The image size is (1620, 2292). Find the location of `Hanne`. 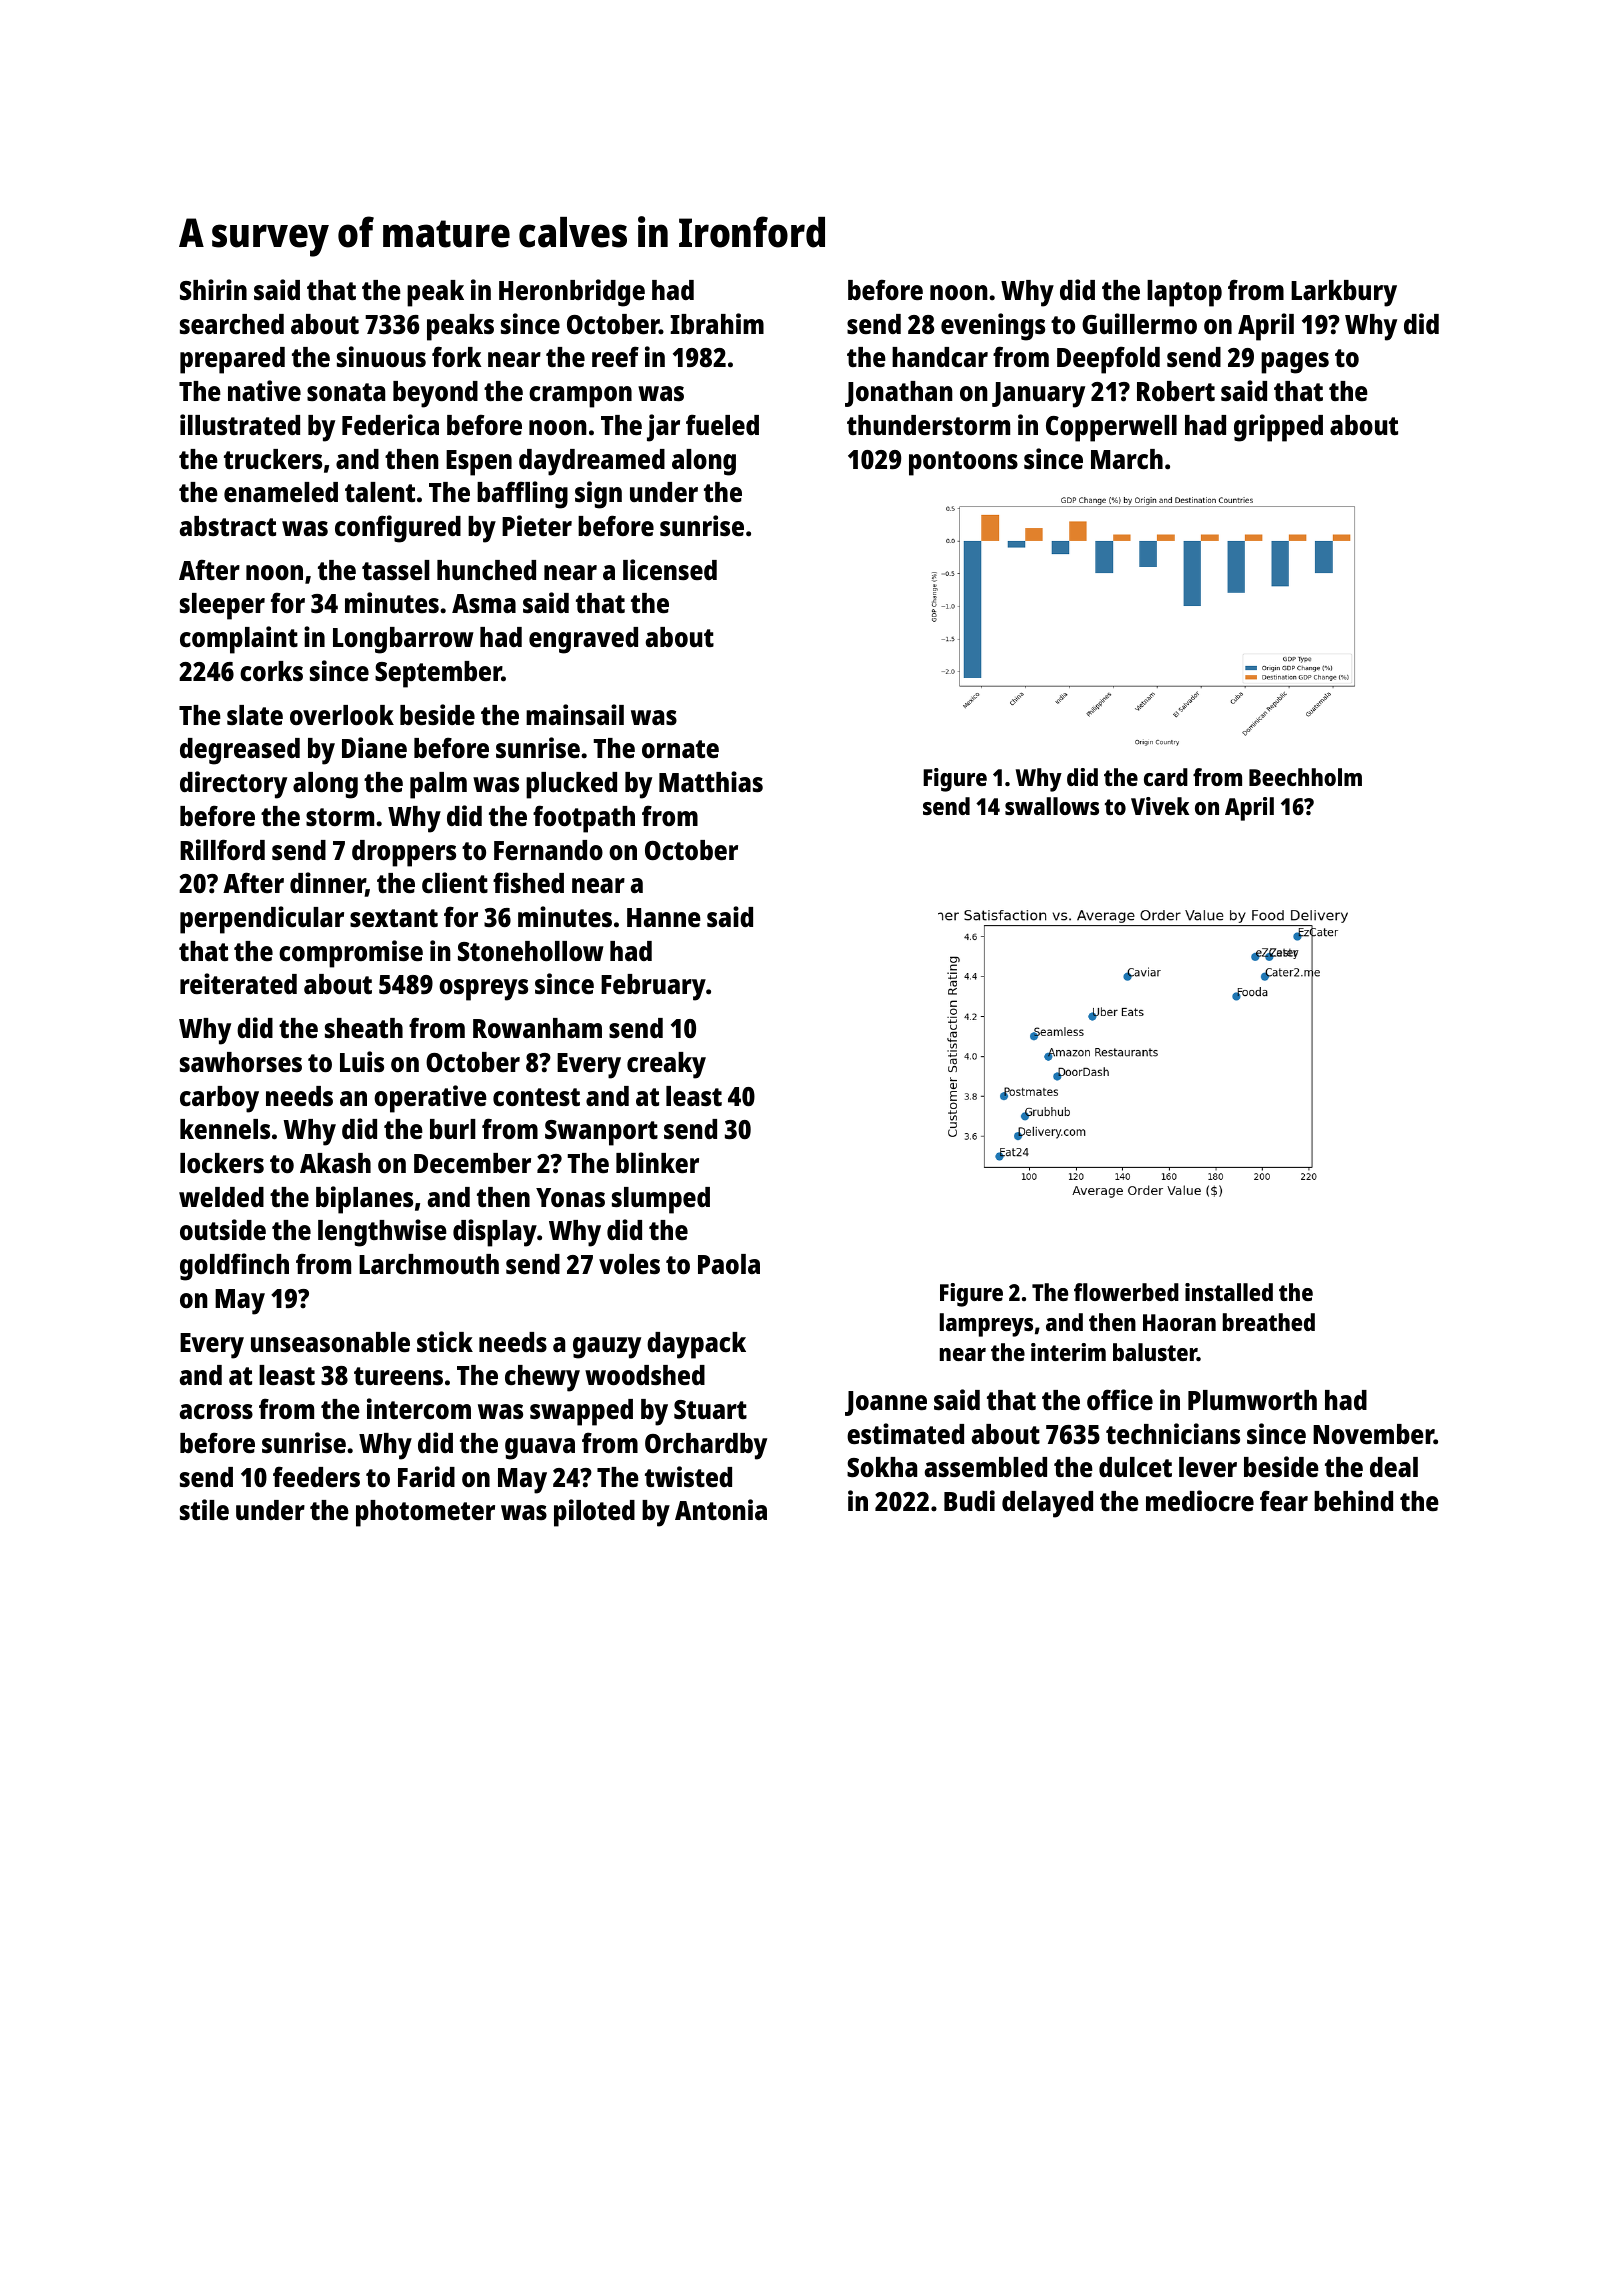

Hanne is located at coordinates (664, 917).
